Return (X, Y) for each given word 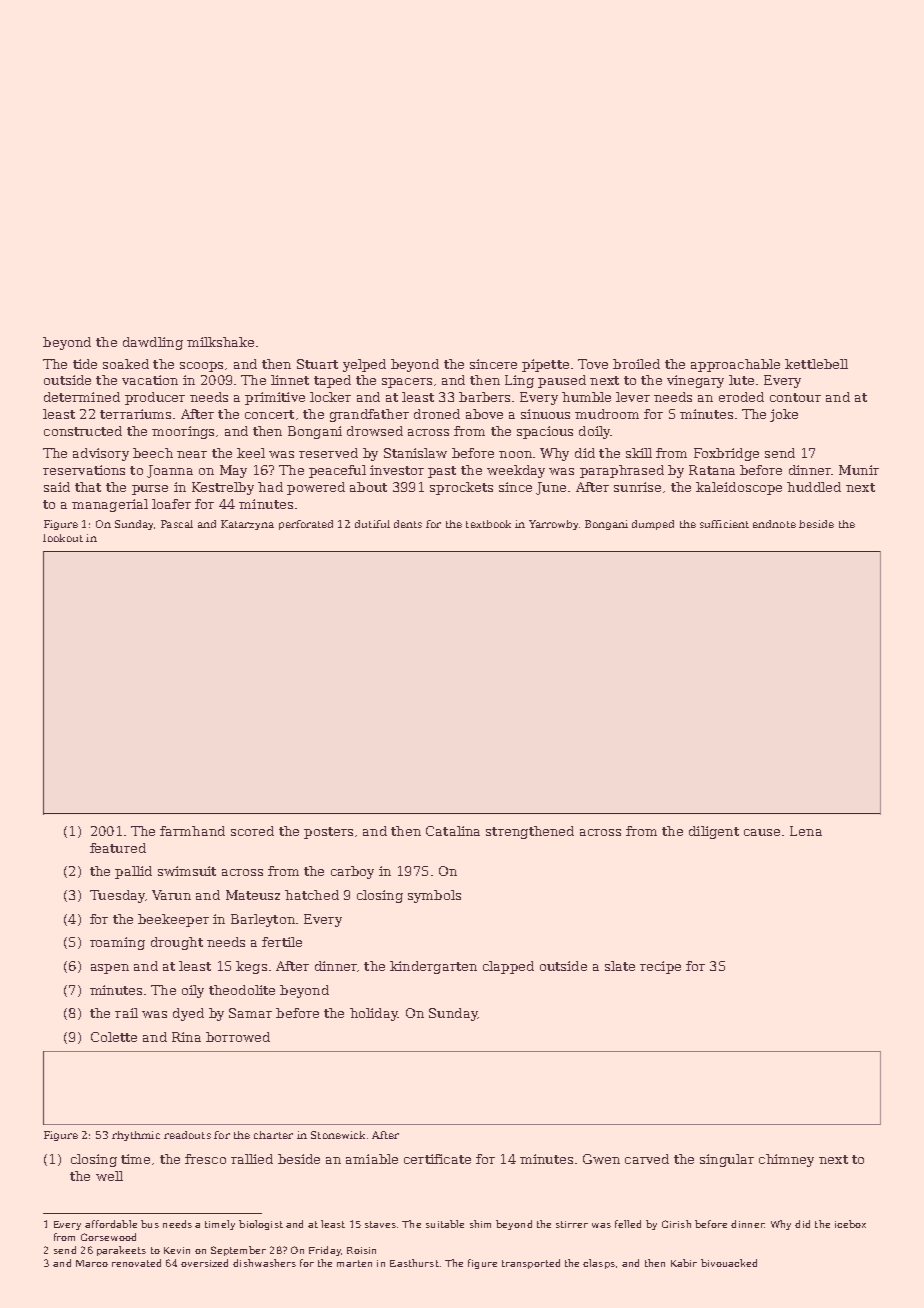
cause (762, 832)
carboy (352, 872)
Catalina (453, 831)
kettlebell (816, 364)
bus (150, 1224)
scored (252, 831)
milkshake (220, 342)
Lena (806, 831)
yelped (364, 365)
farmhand (192, 831)
